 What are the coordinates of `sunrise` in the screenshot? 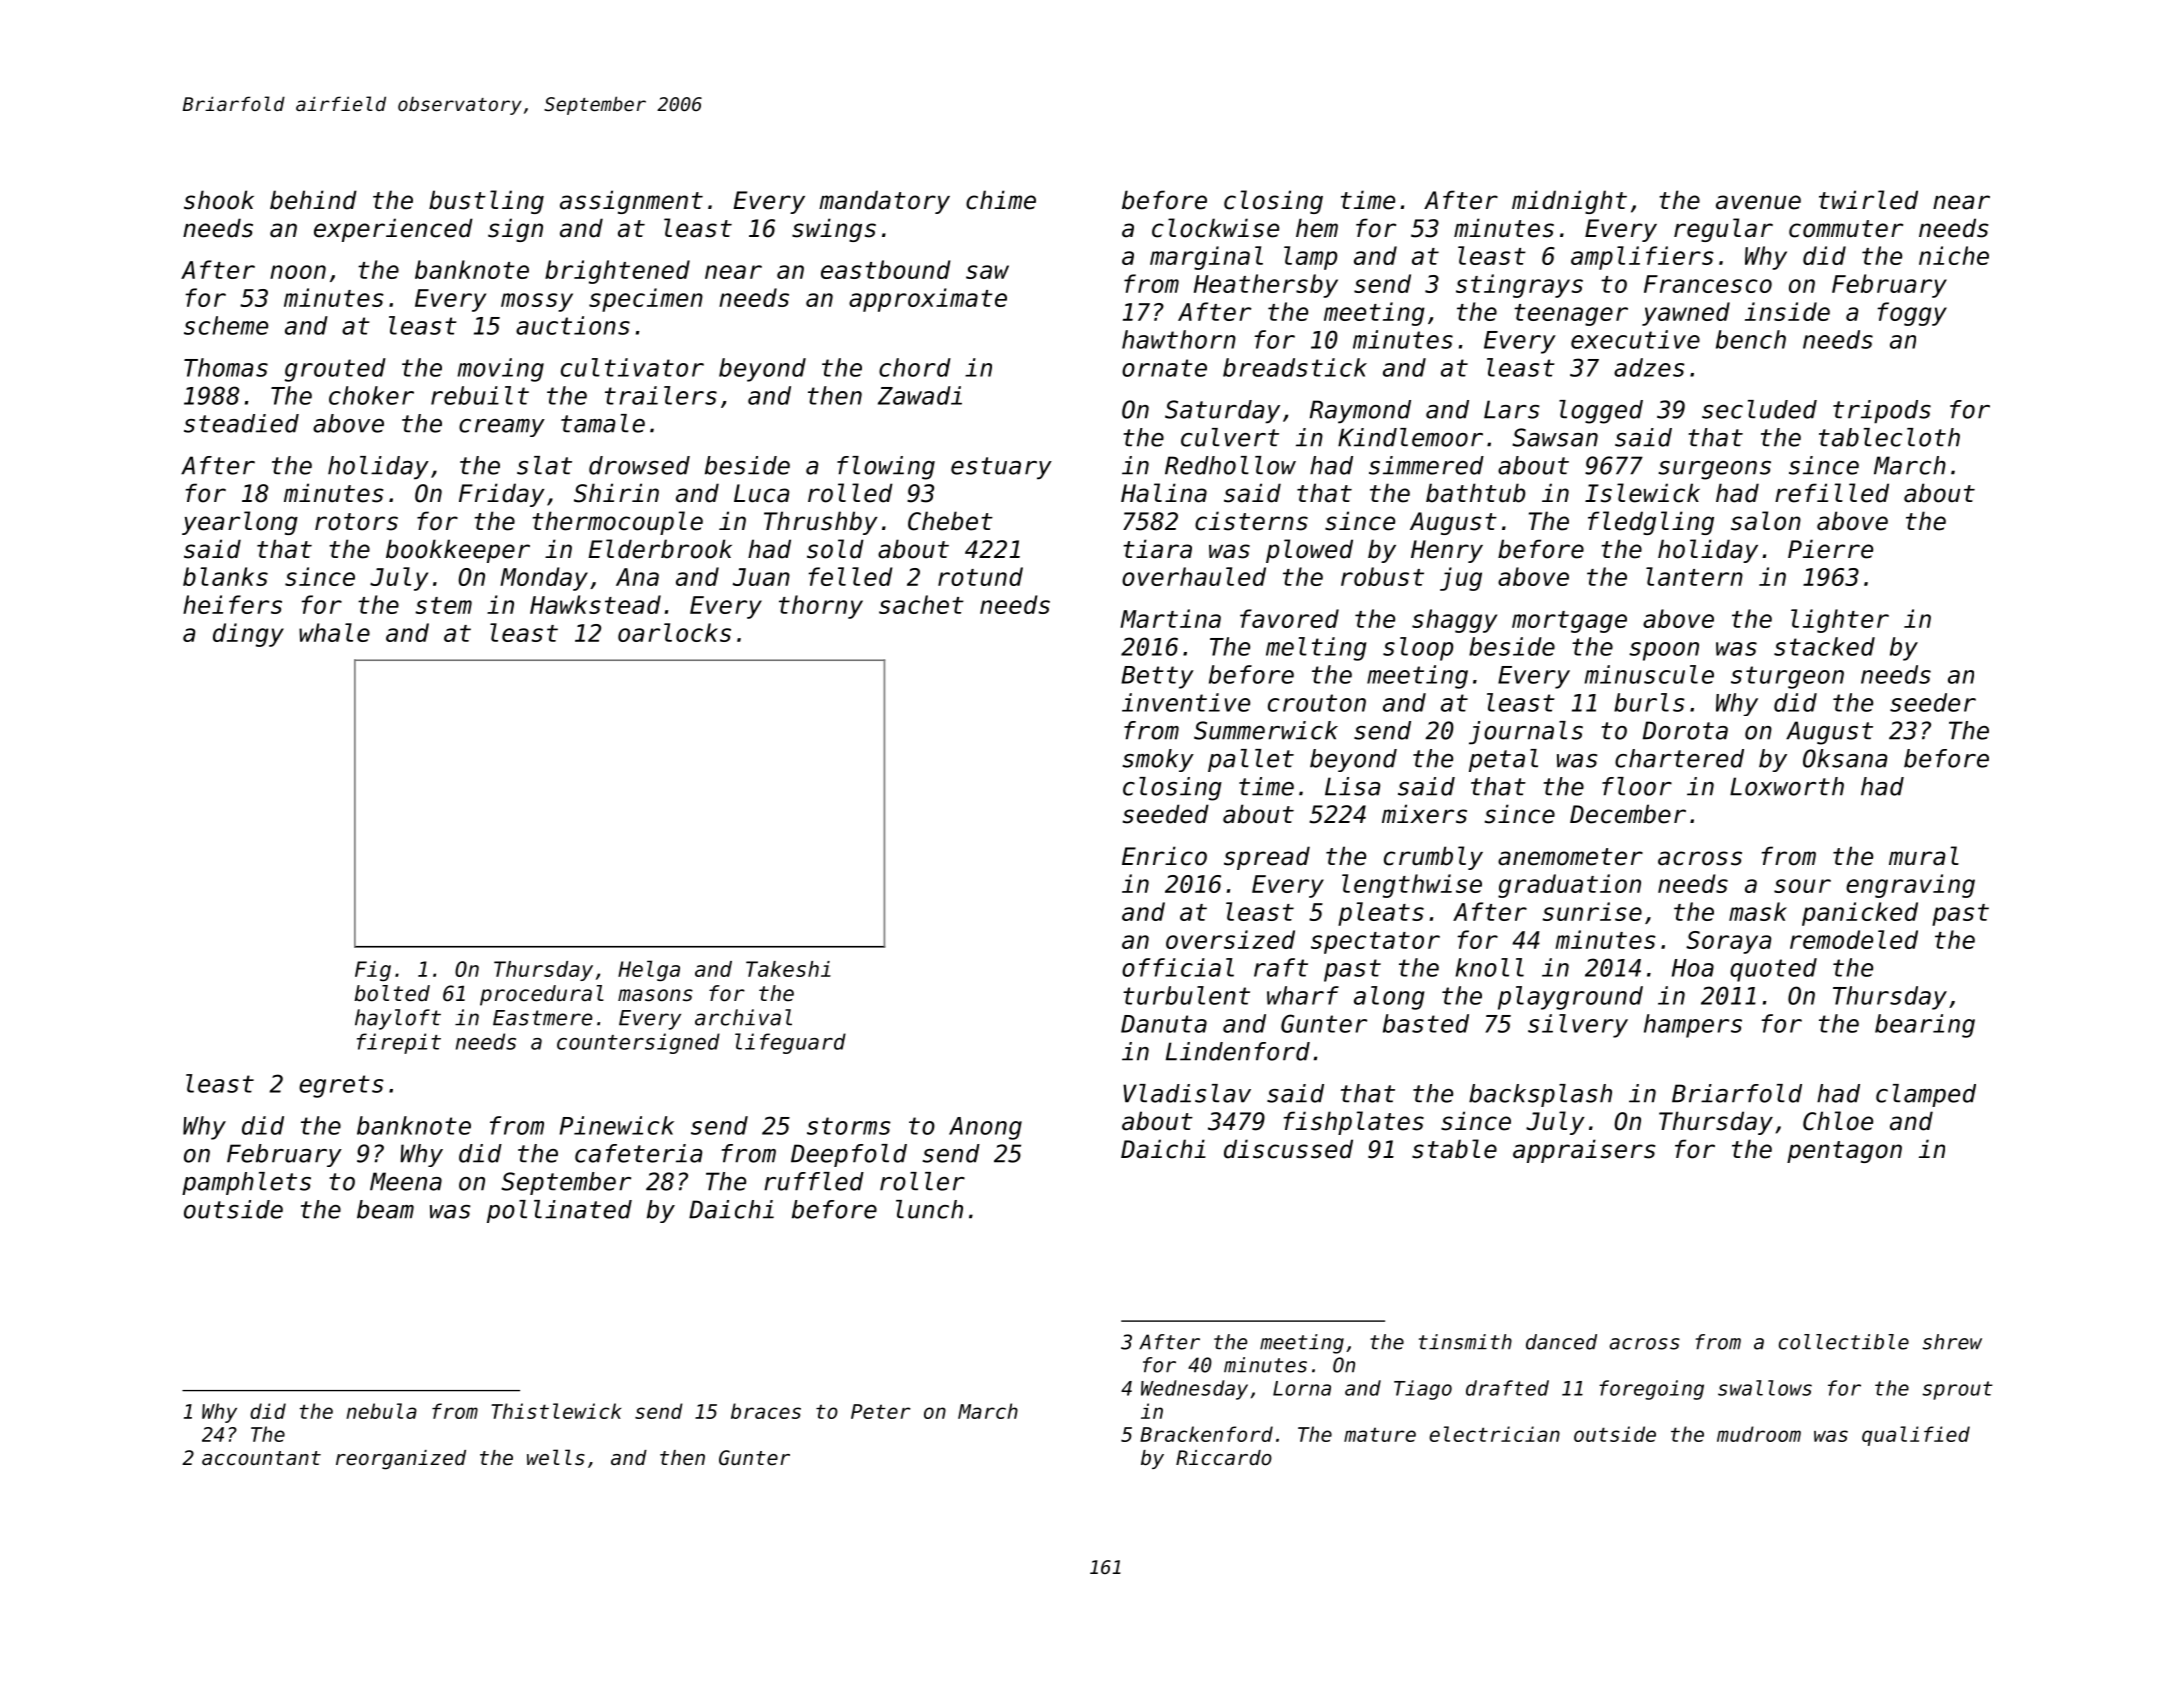 It's located at (1592, 911).
